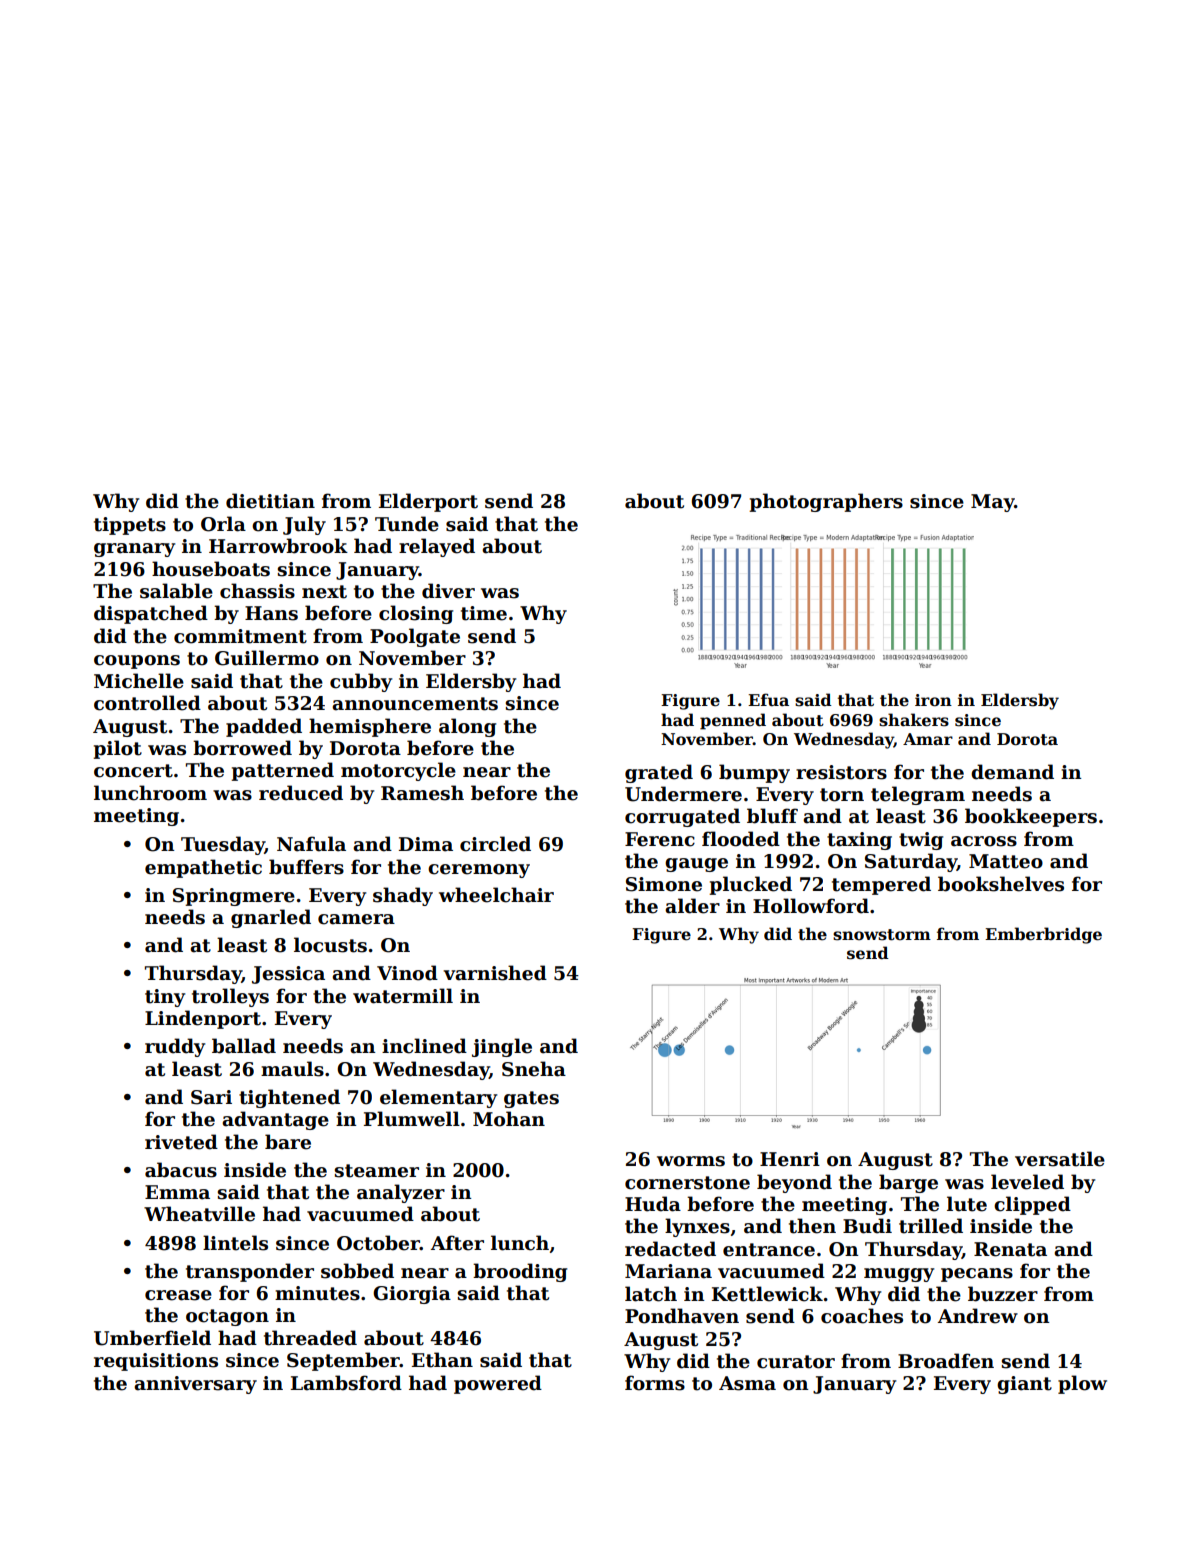  I want to click on Andrew, so click(978, 1316).
